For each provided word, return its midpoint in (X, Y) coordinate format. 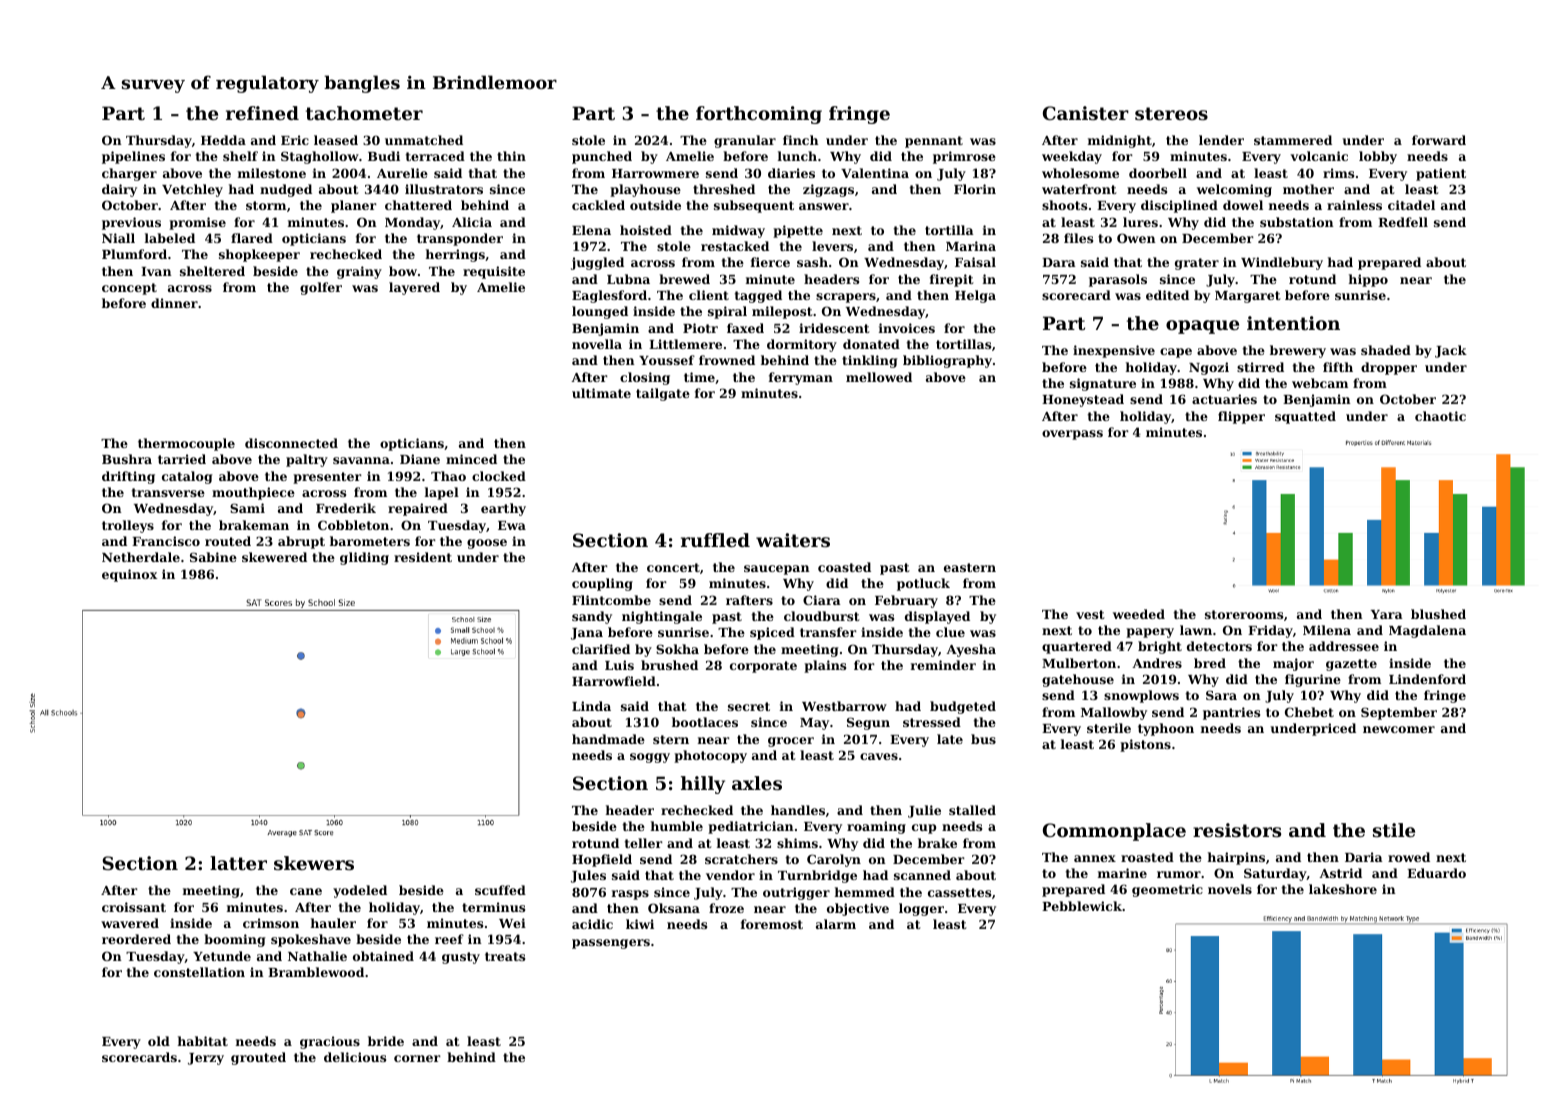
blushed (1438, 614)
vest (1090, 614)
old (159, 1041)
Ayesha (971, 650)
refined (262, 113)
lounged (600, 312)
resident (423, 557)
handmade (608, 739)
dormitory (802, 345)
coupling (602, 584)
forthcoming (759, 115)
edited (1167, 295)
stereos (1171, 113)
